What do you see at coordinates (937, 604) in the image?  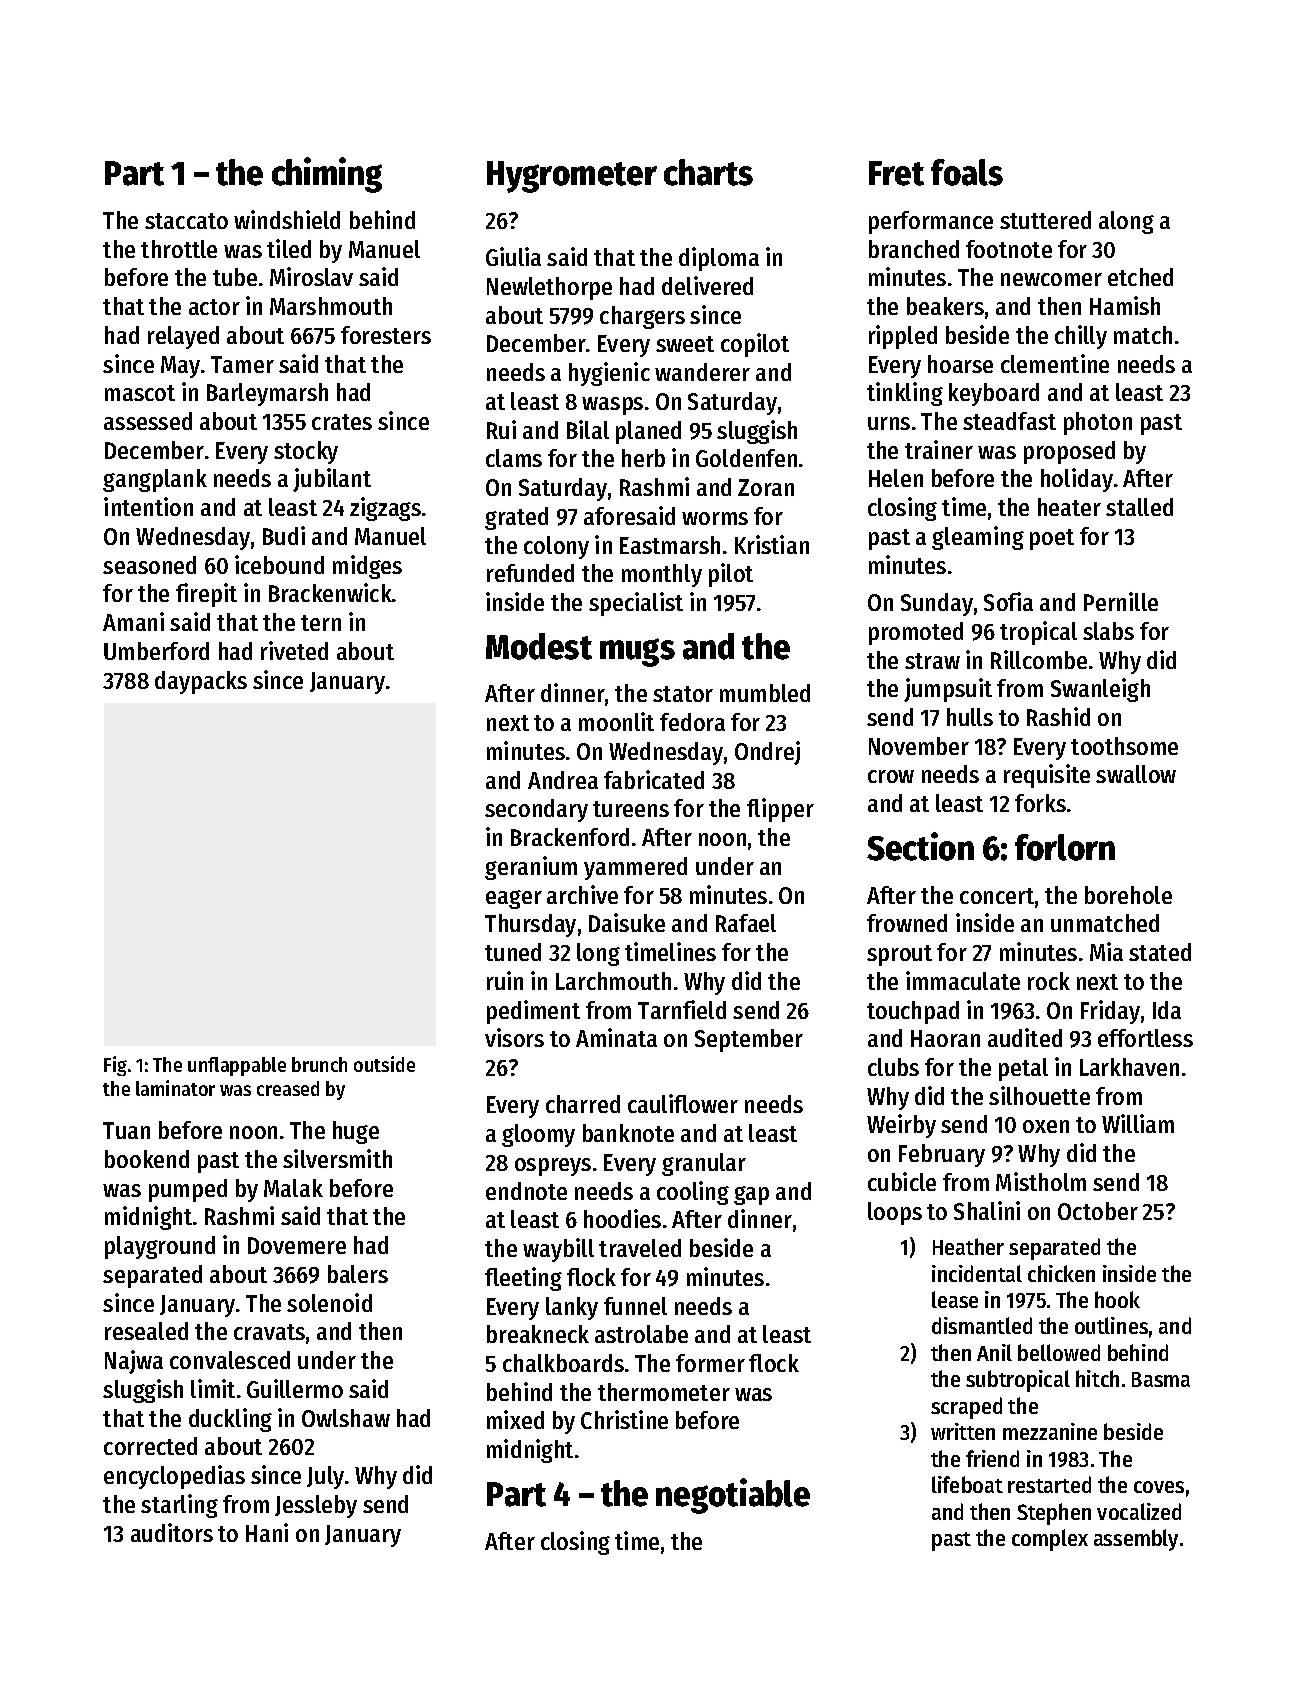 I see `Sunday` at bounding box center [937, 604].
